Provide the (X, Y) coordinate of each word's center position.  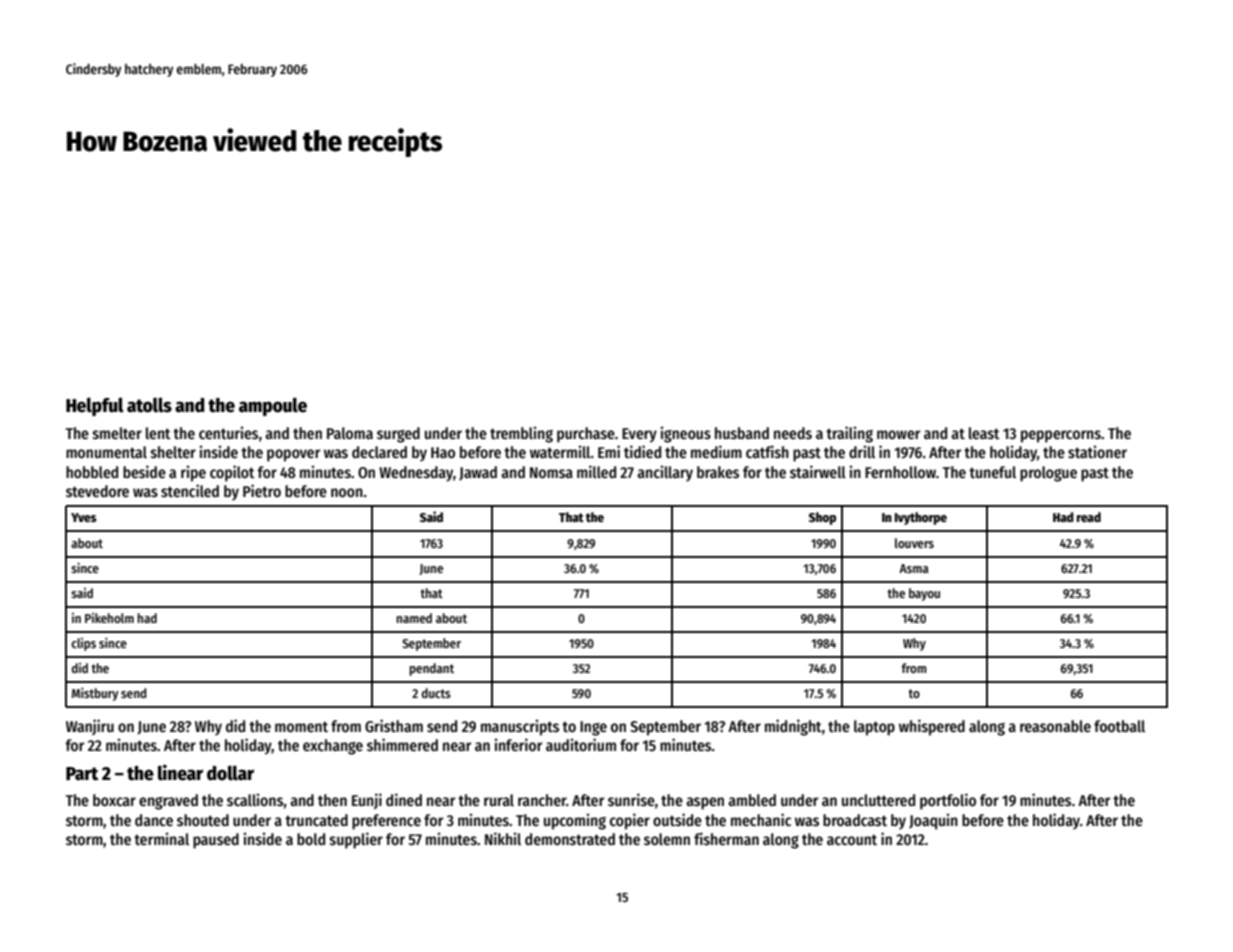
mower (898, 434)
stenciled (190, 490)
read (1089, 517)
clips (83, 644)
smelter (117, 433)
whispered (932, 727)
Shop (822, 518)
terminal (161, 838)
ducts (436, 693)
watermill (560, 451)
